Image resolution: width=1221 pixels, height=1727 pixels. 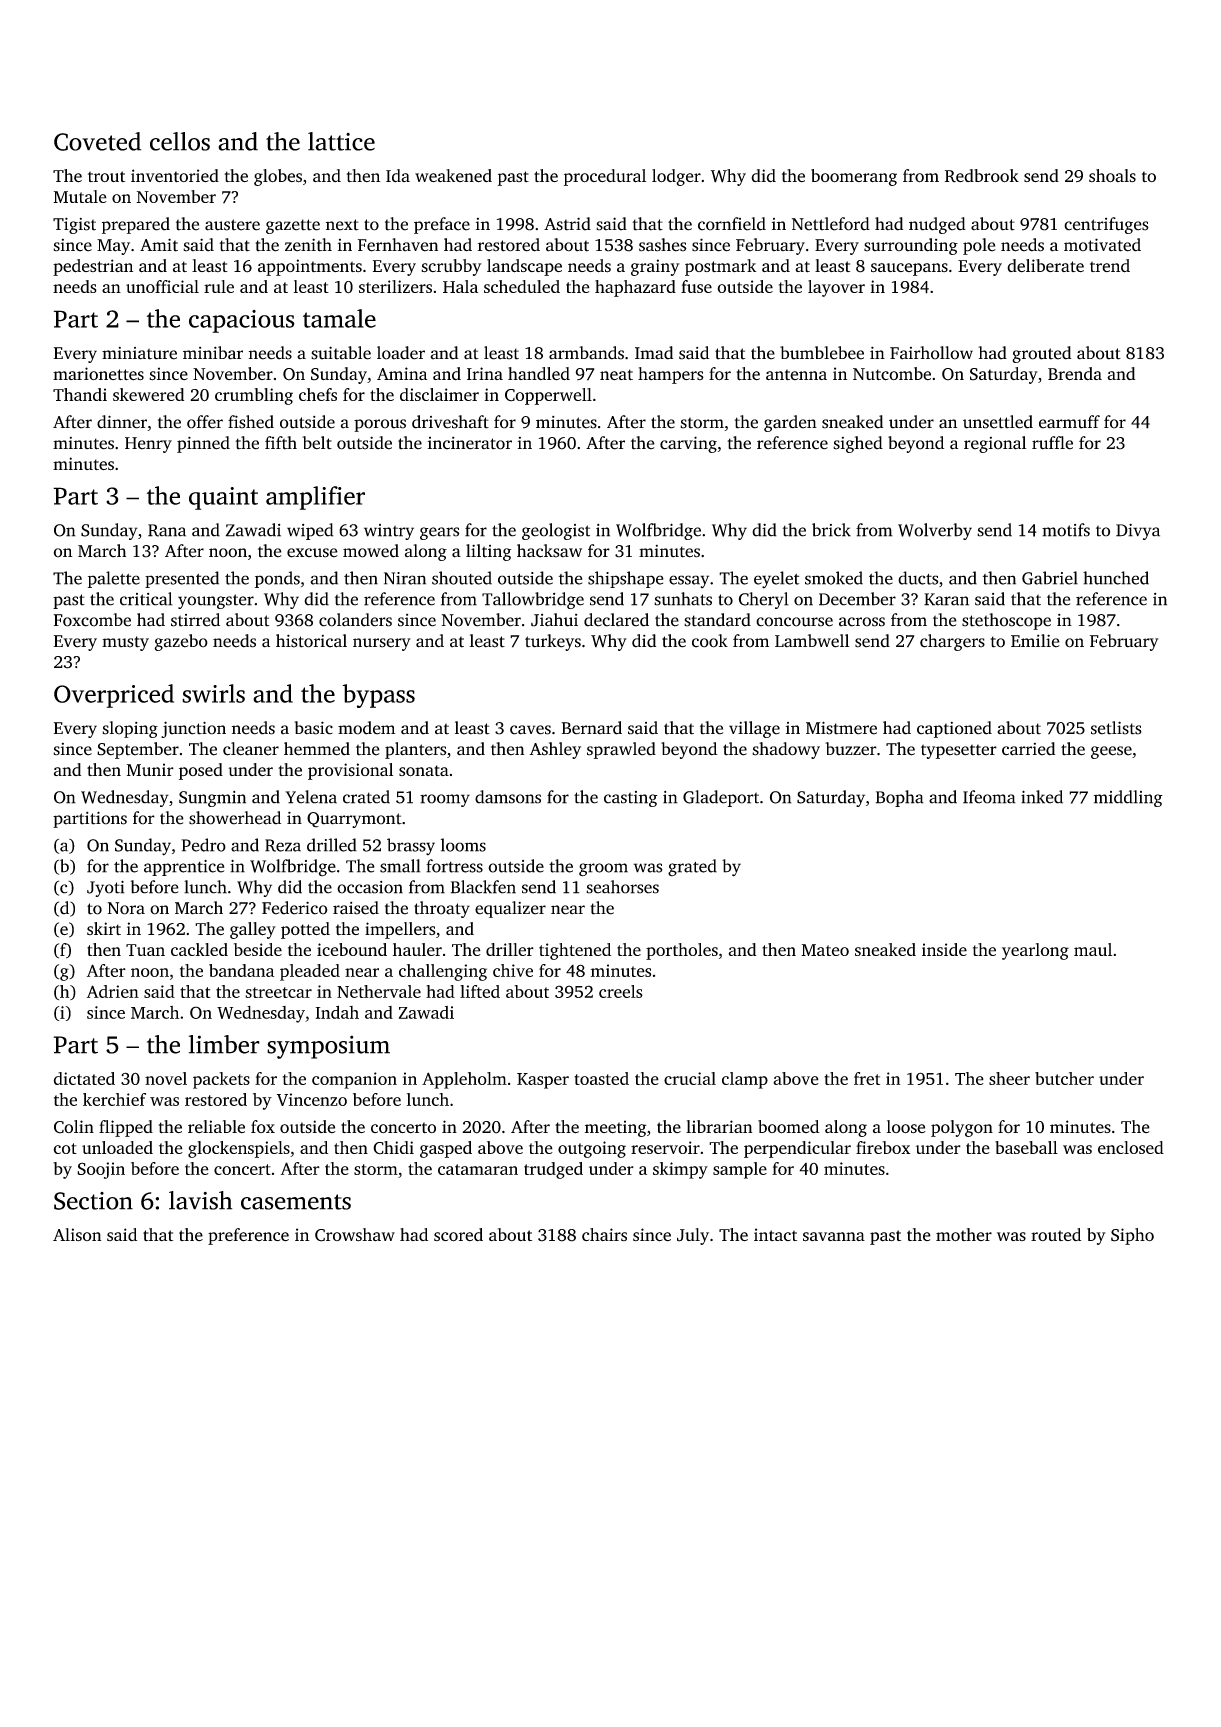 What do you see at coordinates (114, 579) in the document?
I see `palette` at bounding box center [114, 579].
